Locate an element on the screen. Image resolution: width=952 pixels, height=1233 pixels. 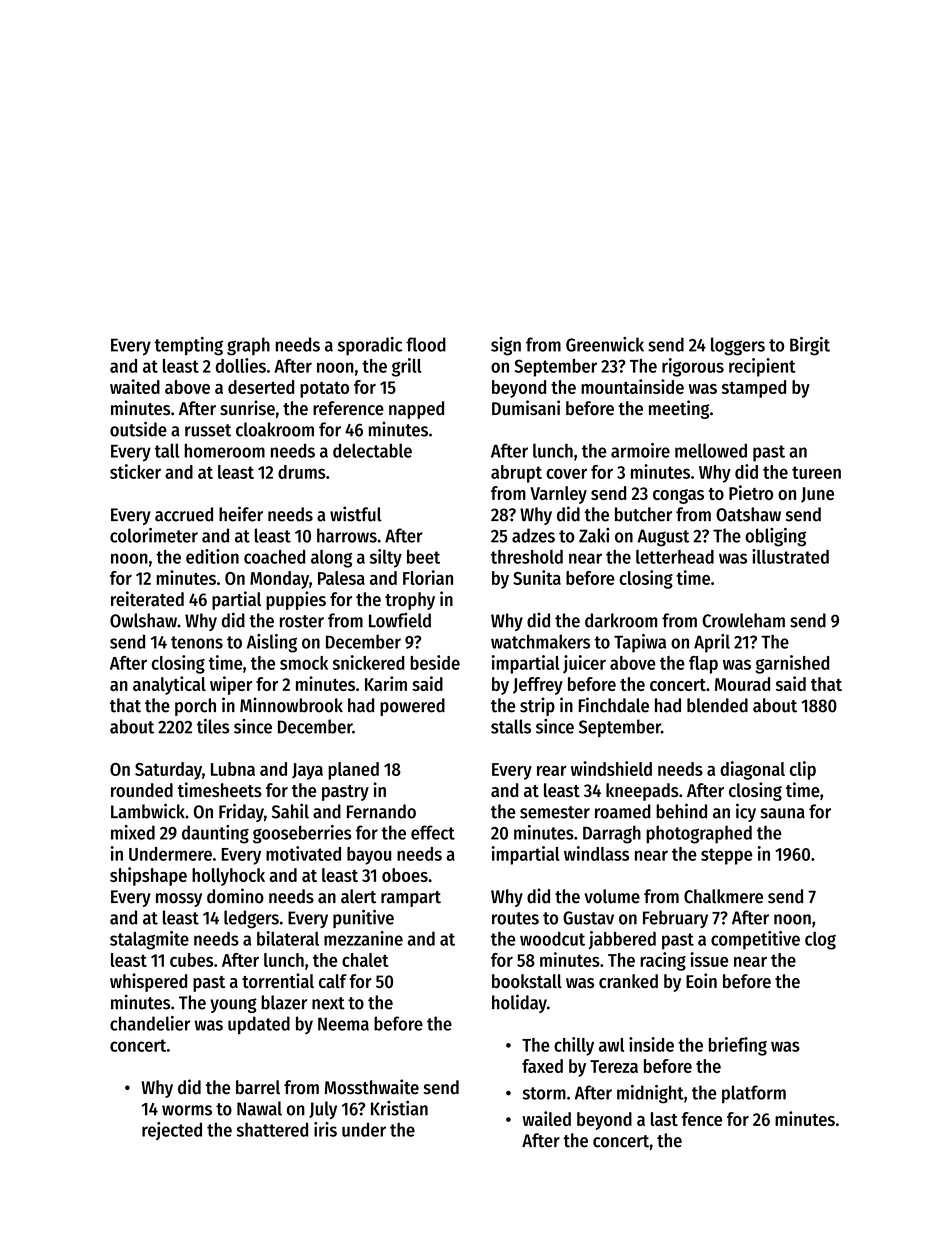
analytical is located at coordinates (169, 685).
